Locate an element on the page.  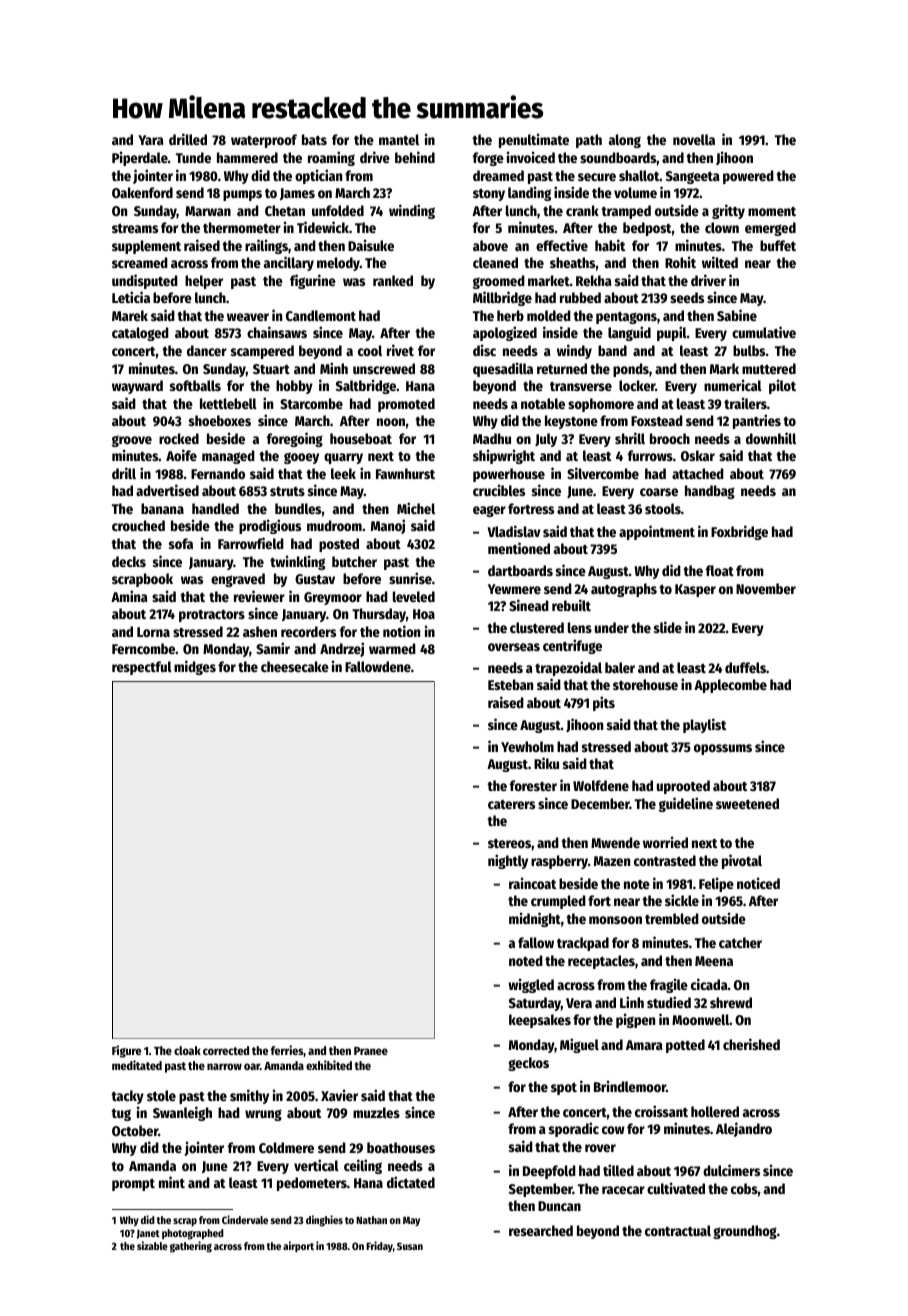
dictated is located at coordinates (411, 1182).
